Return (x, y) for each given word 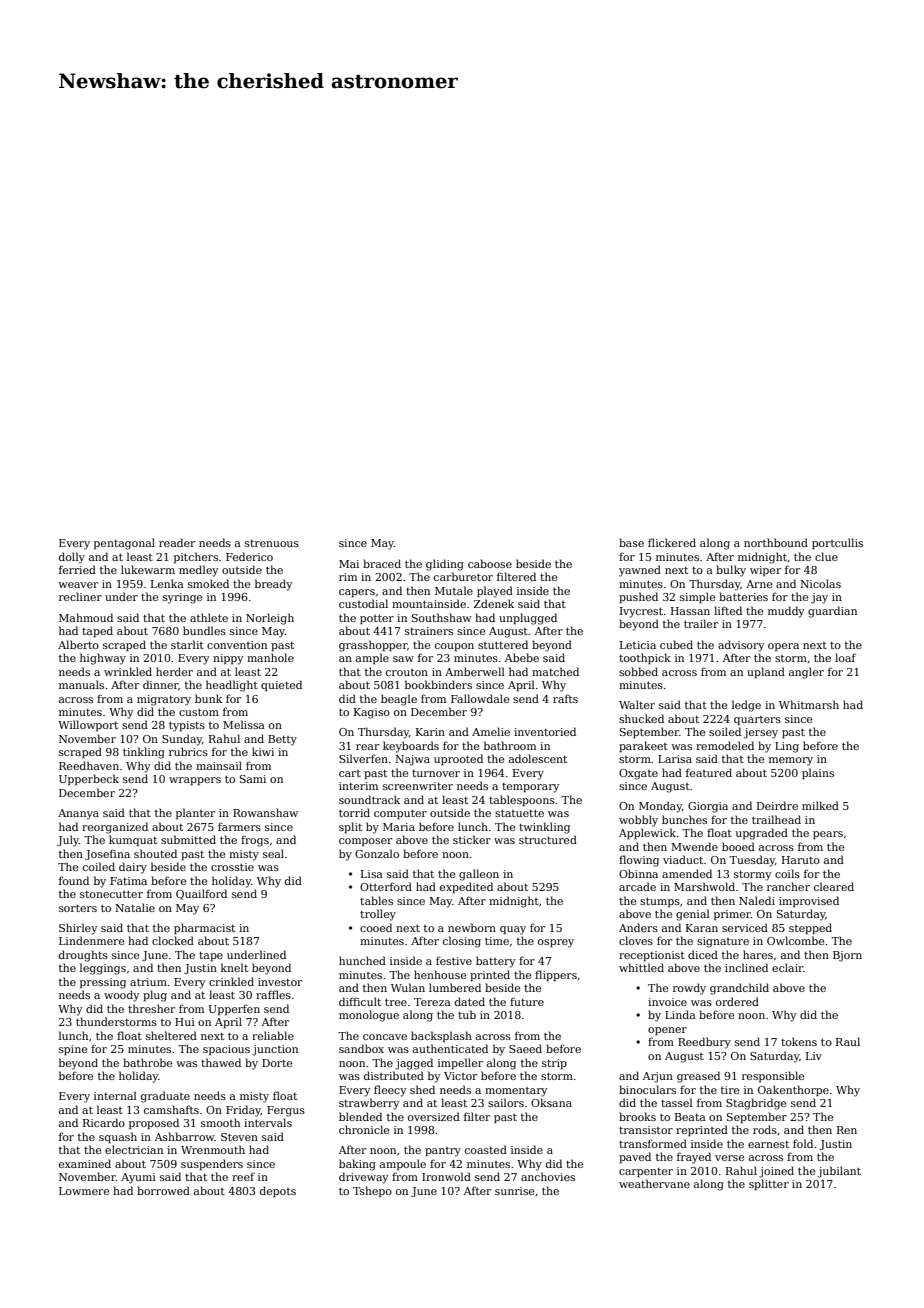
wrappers (195, 781)
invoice (667, 1002)
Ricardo (104, 1122)
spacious (226, 1050)
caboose (490, 563)
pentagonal (124, 544)
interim (358, 786)
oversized (434, 1116)
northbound (776, 542)
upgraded (762, 834)
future (527, 1001)
